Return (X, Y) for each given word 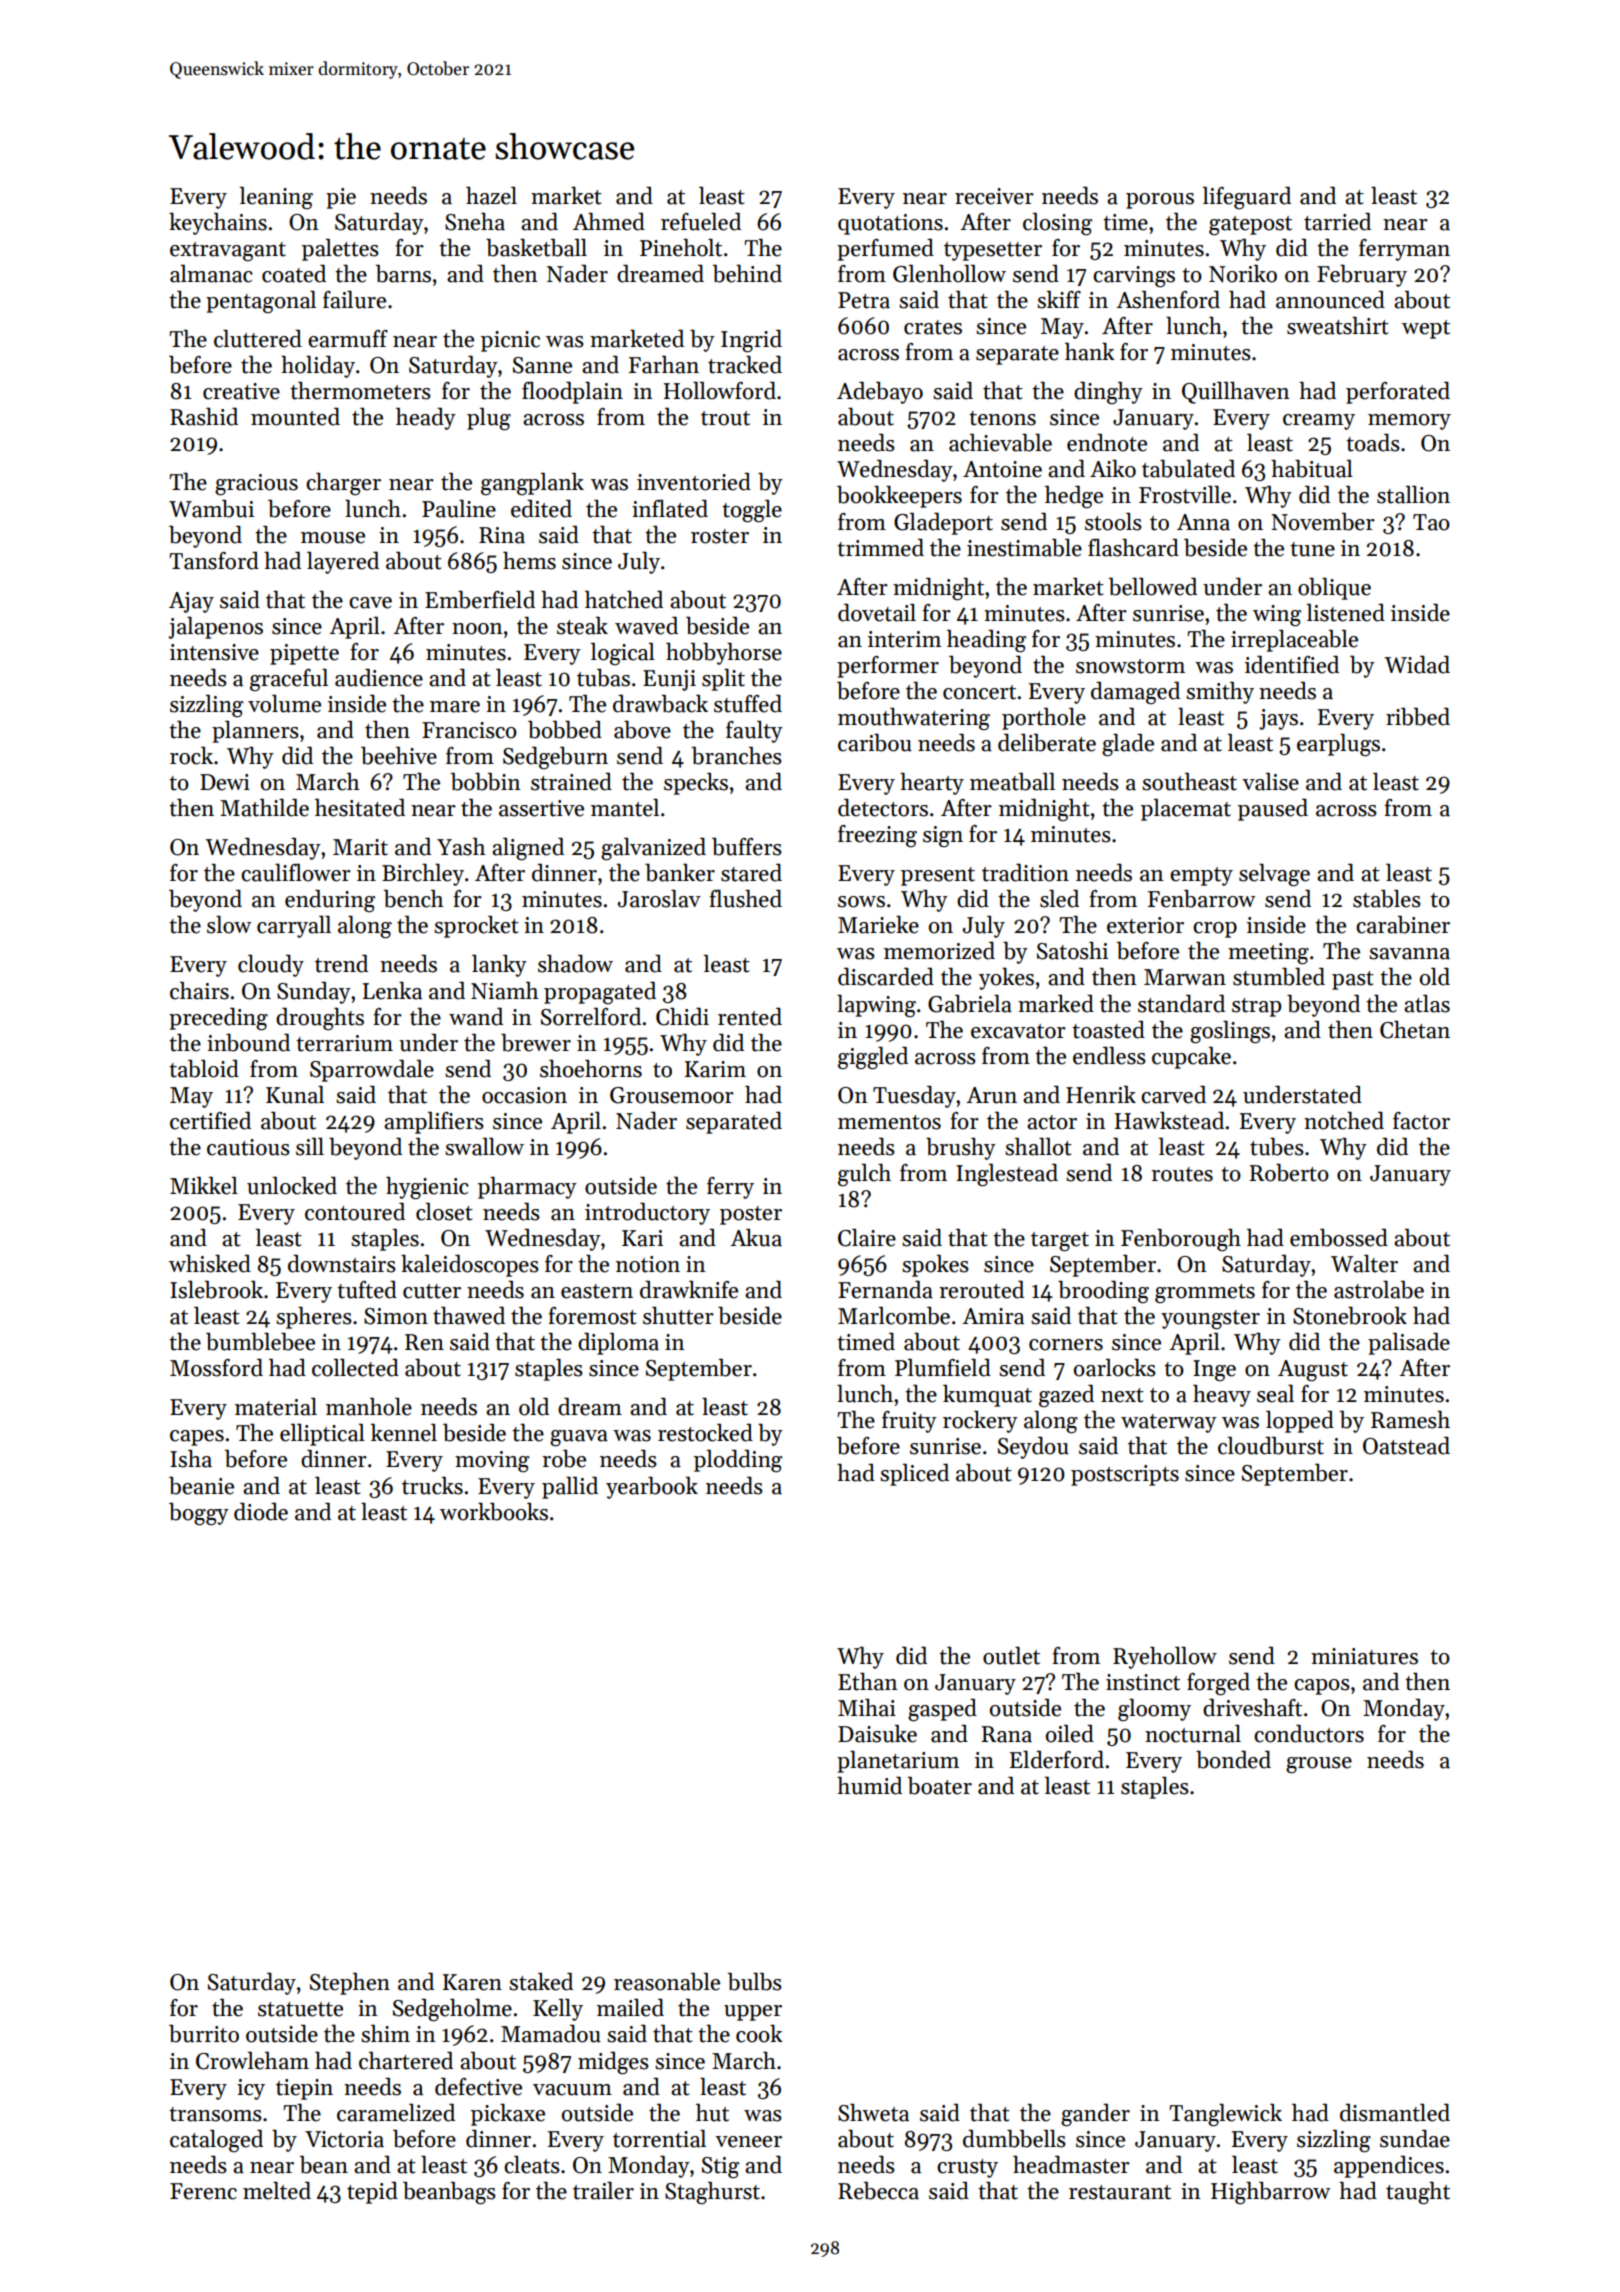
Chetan (1415, 1030)
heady (426, 419)
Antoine (1002, 469)
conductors (1309, 1734)
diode (261, 1512)
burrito (204, 2034)
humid (869, 1786)
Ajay (191, 602)
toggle (752, 511)
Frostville (1185, 495)
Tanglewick (1225, 2115)
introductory (647, 1214)
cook (759, 2034)
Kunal (295, 1095)
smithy (1220, 693)
